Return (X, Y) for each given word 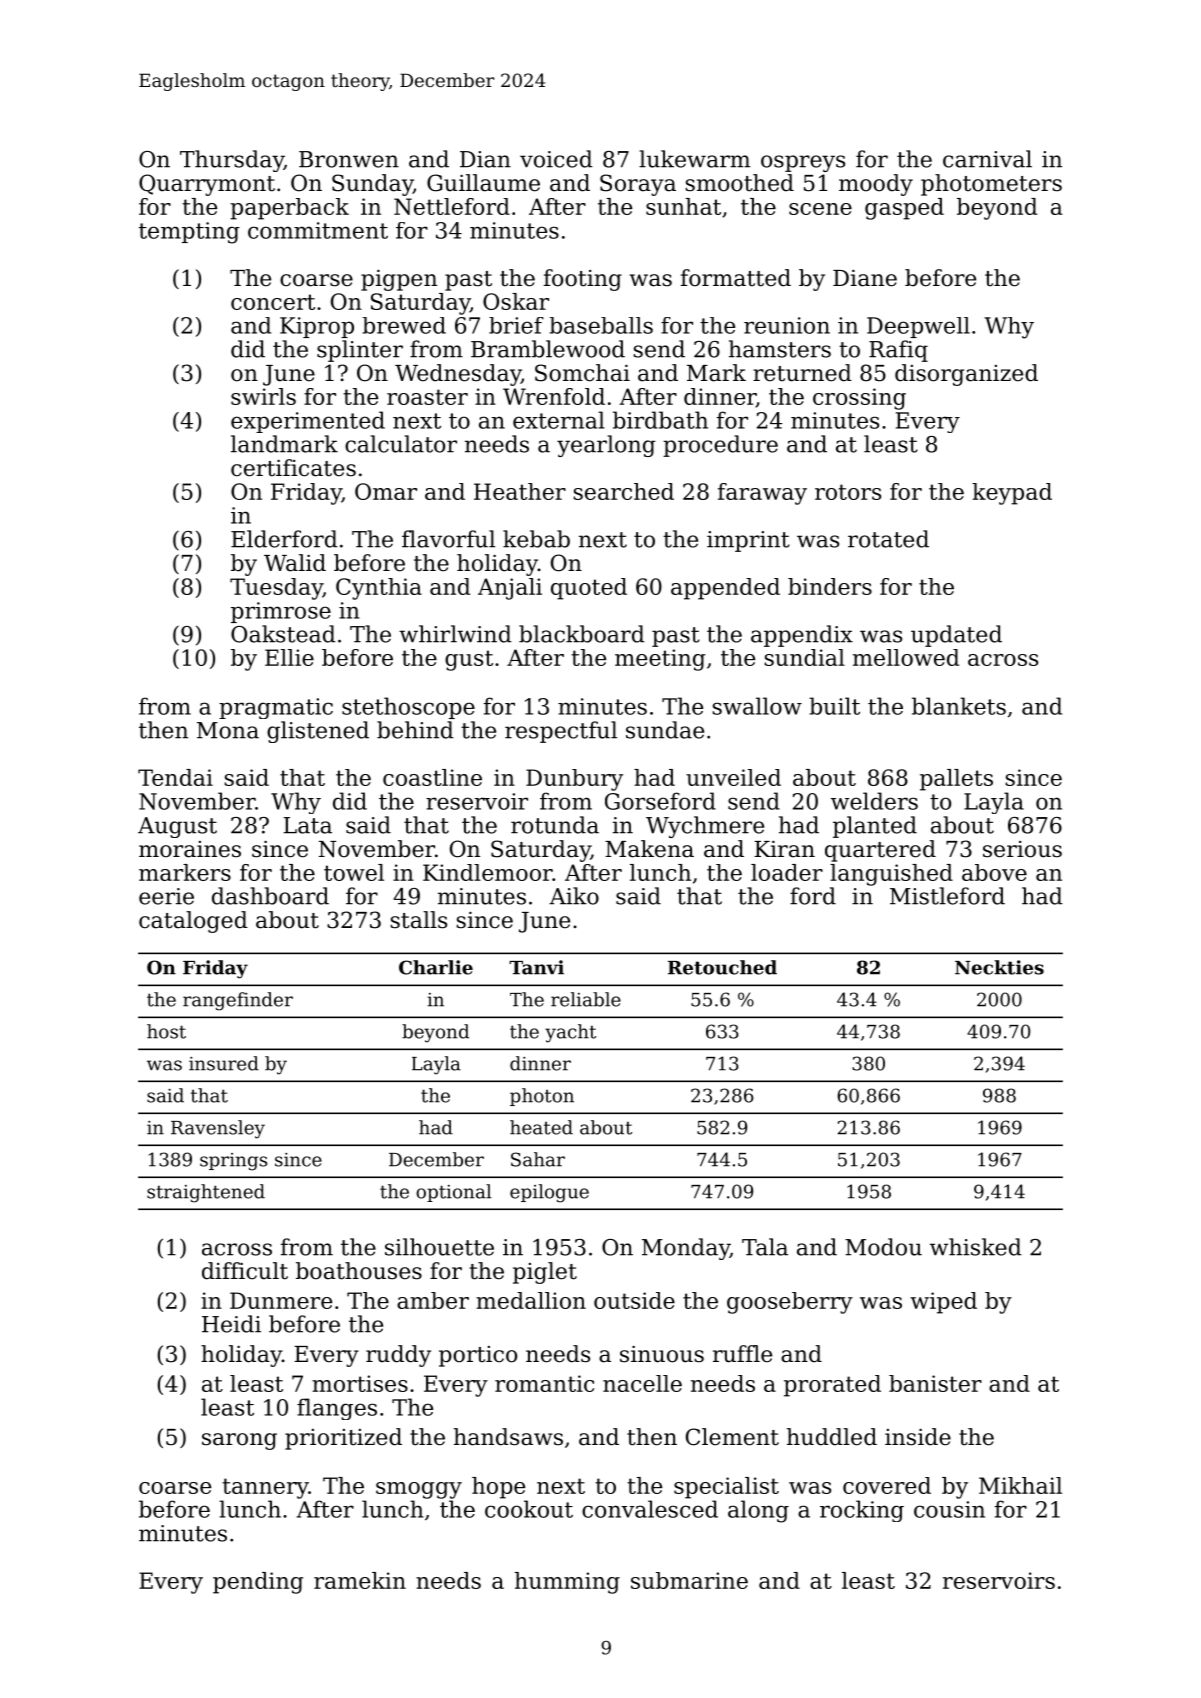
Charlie (436, 967)
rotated (888, 539)
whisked (976, 1247)
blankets (959, 706)
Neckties (999, 967)
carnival (987, 159)
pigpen (399, 280)
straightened (206, 1193)
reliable (586, 999)
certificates (293, 468)
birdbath (660, 420)
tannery (265, 1488)
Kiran (784, 849)
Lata (307, 825)
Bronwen (349, 159)
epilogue (549, 1193)
